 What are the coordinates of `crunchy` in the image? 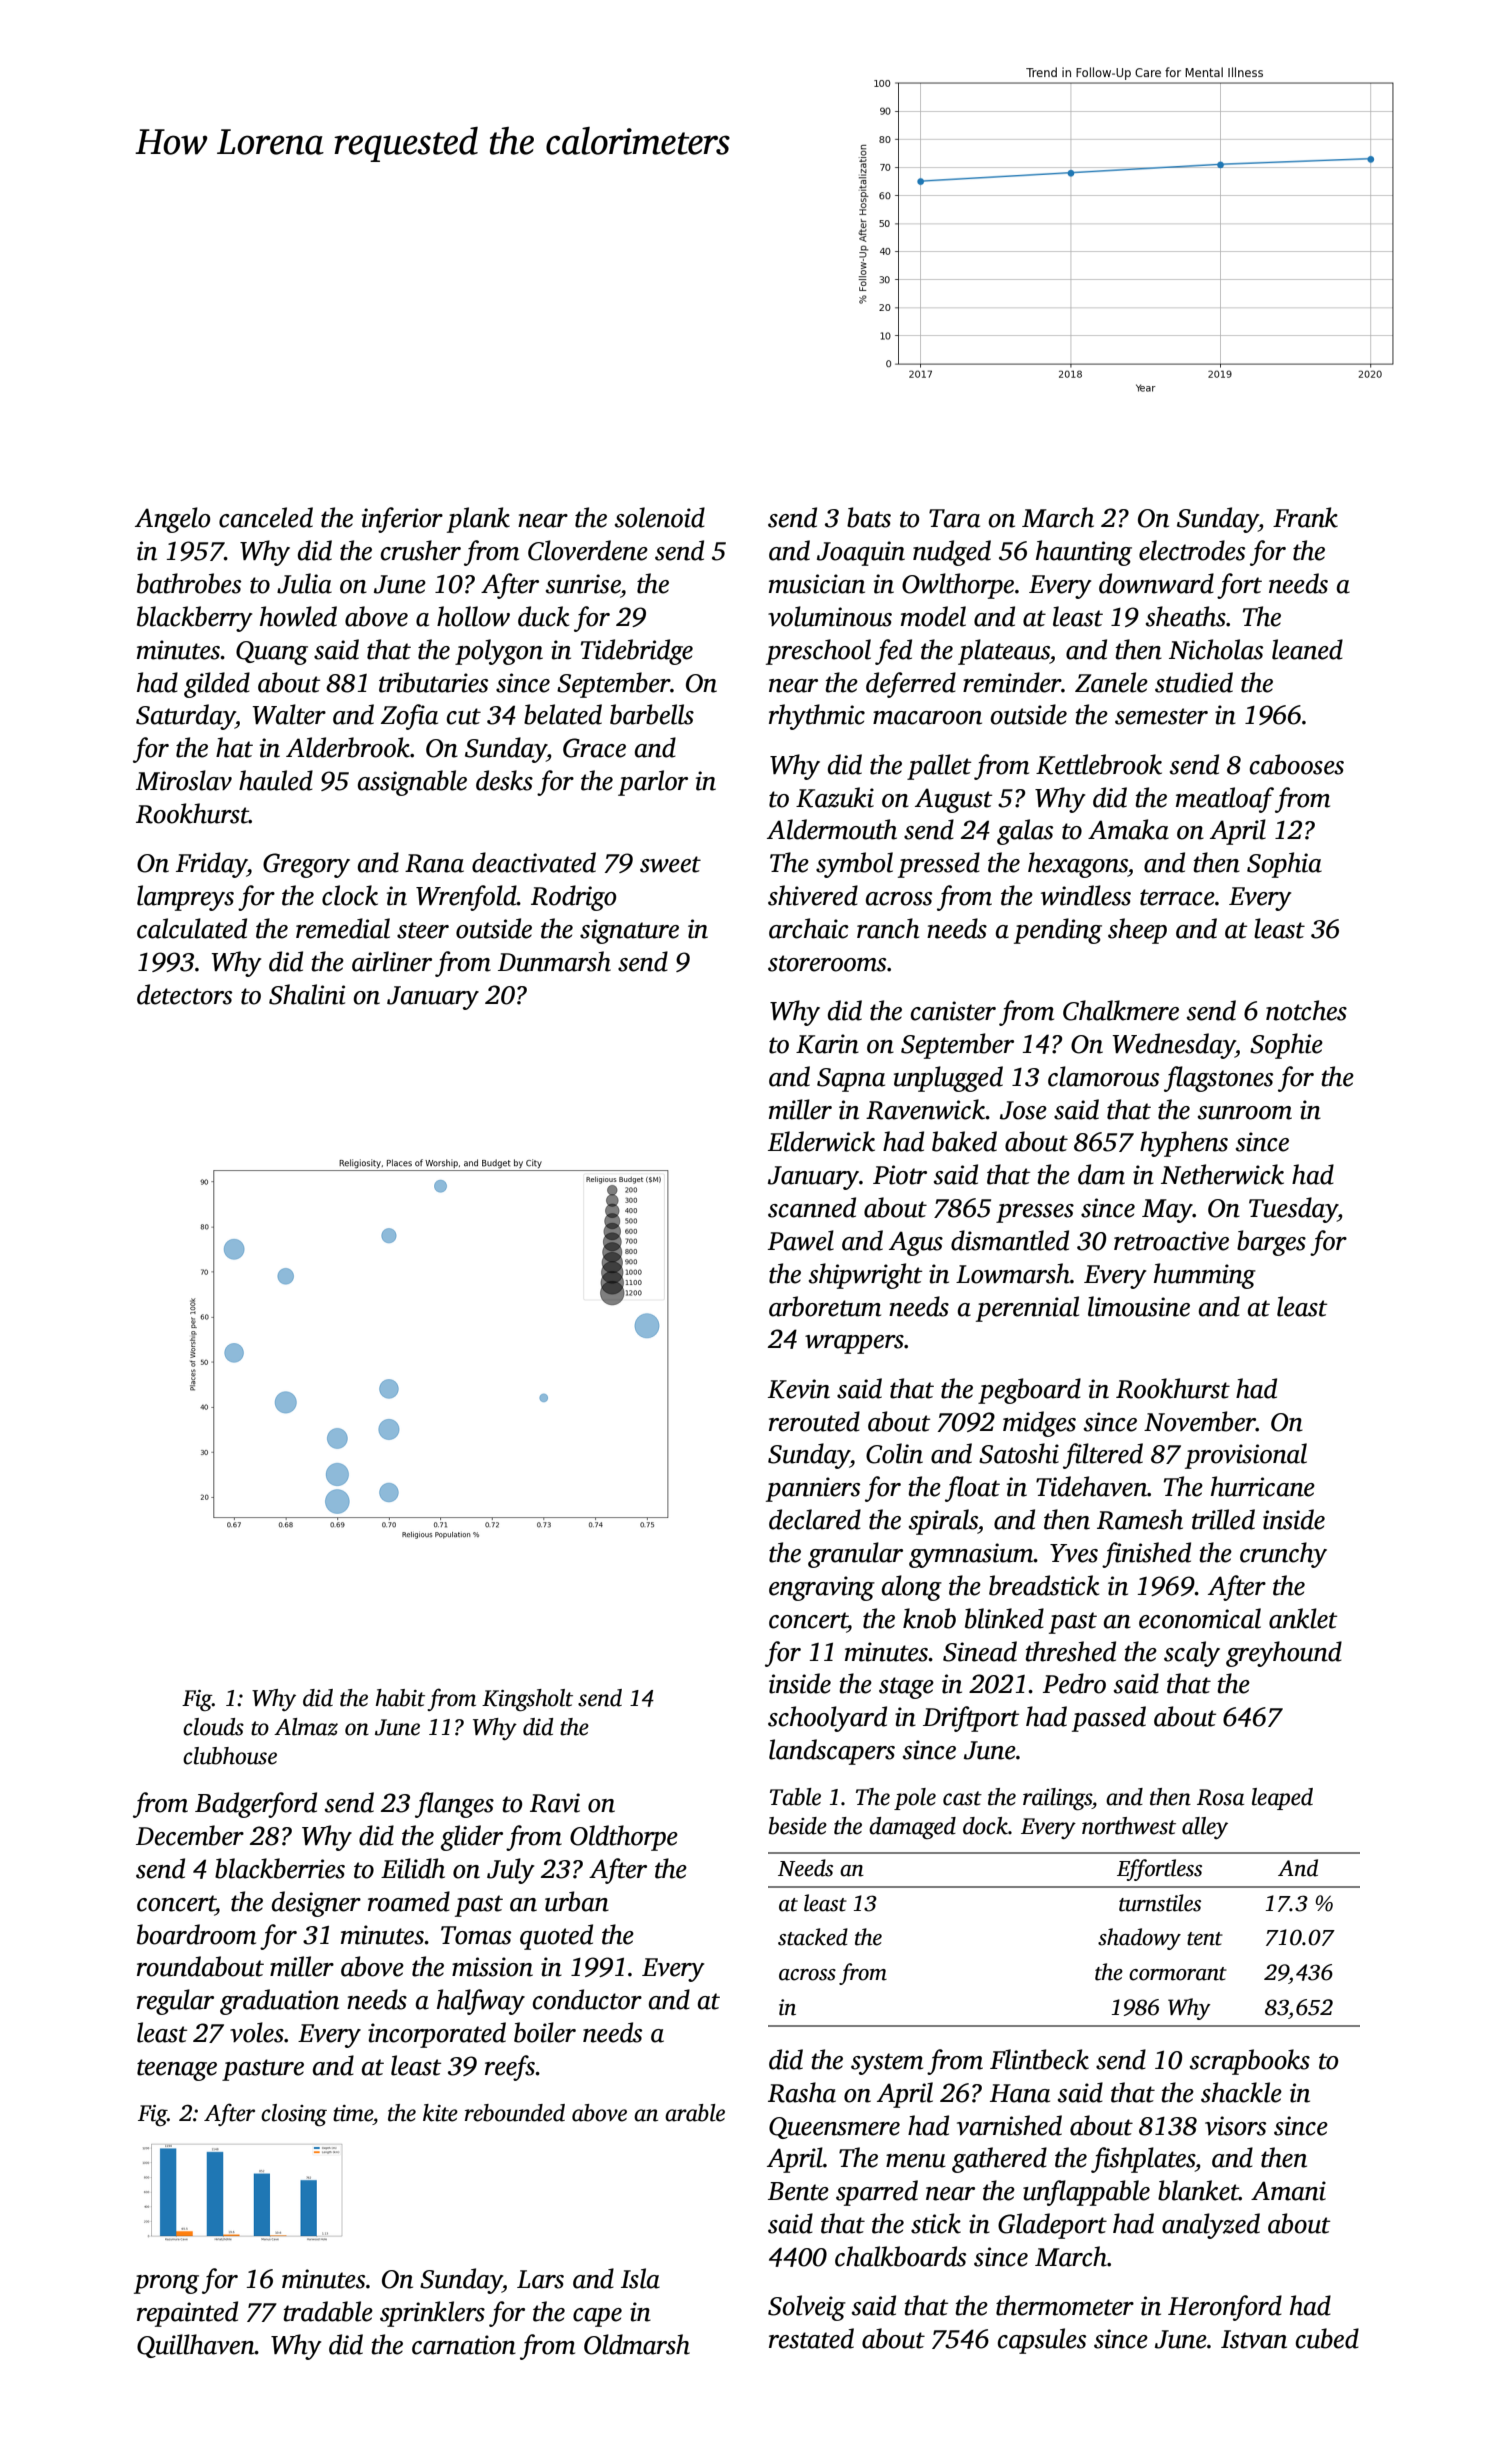 It's located at (1283, 1555).
